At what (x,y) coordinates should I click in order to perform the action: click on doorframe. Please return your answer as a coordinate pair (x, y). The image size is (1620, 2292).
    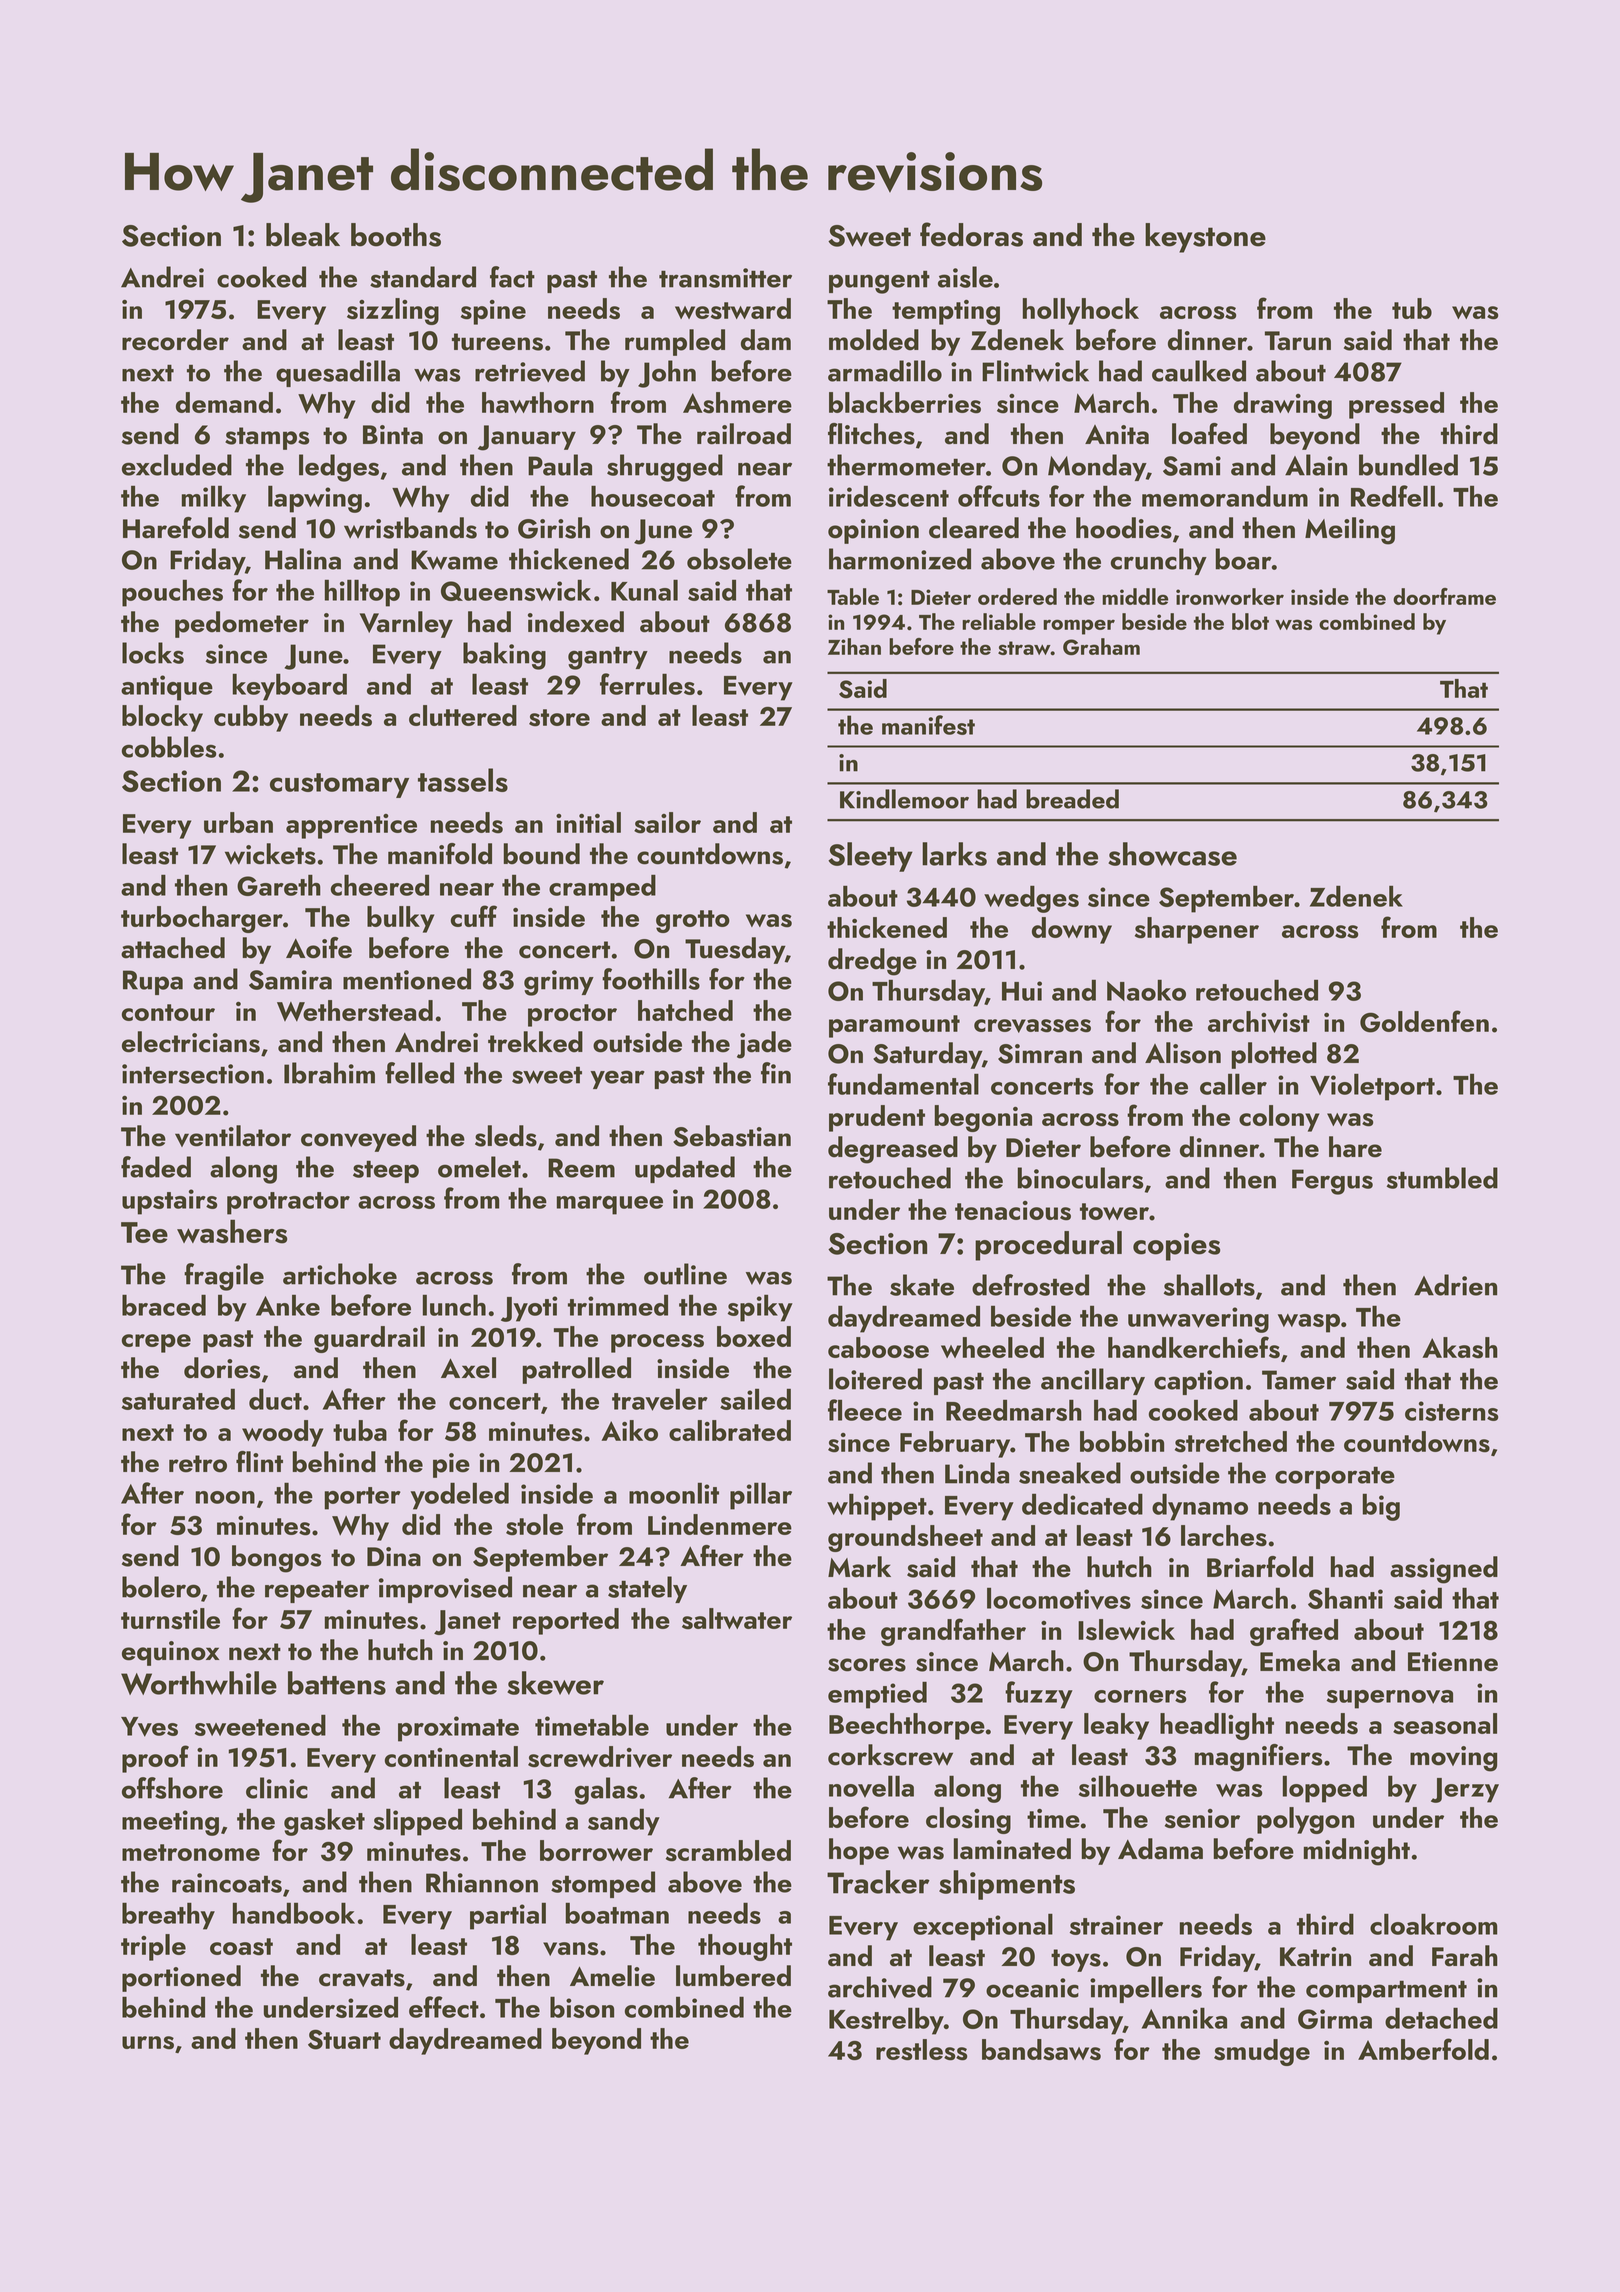
    Looking at the image, I should click on (1444, 596).
